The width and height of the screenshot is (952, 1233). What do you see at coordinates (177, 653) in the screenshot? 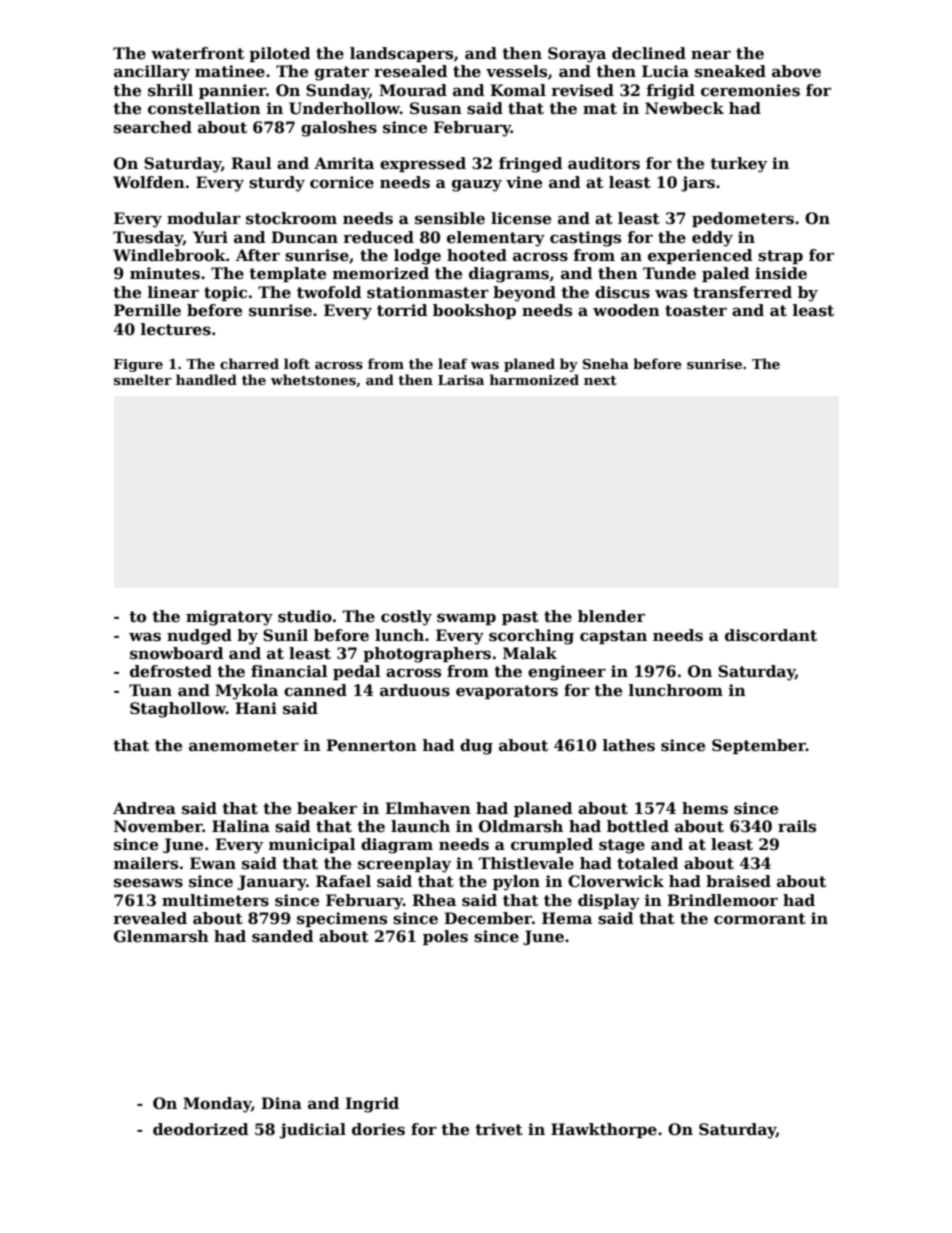
I see `snowboard` at bounding box center [177, 653].
